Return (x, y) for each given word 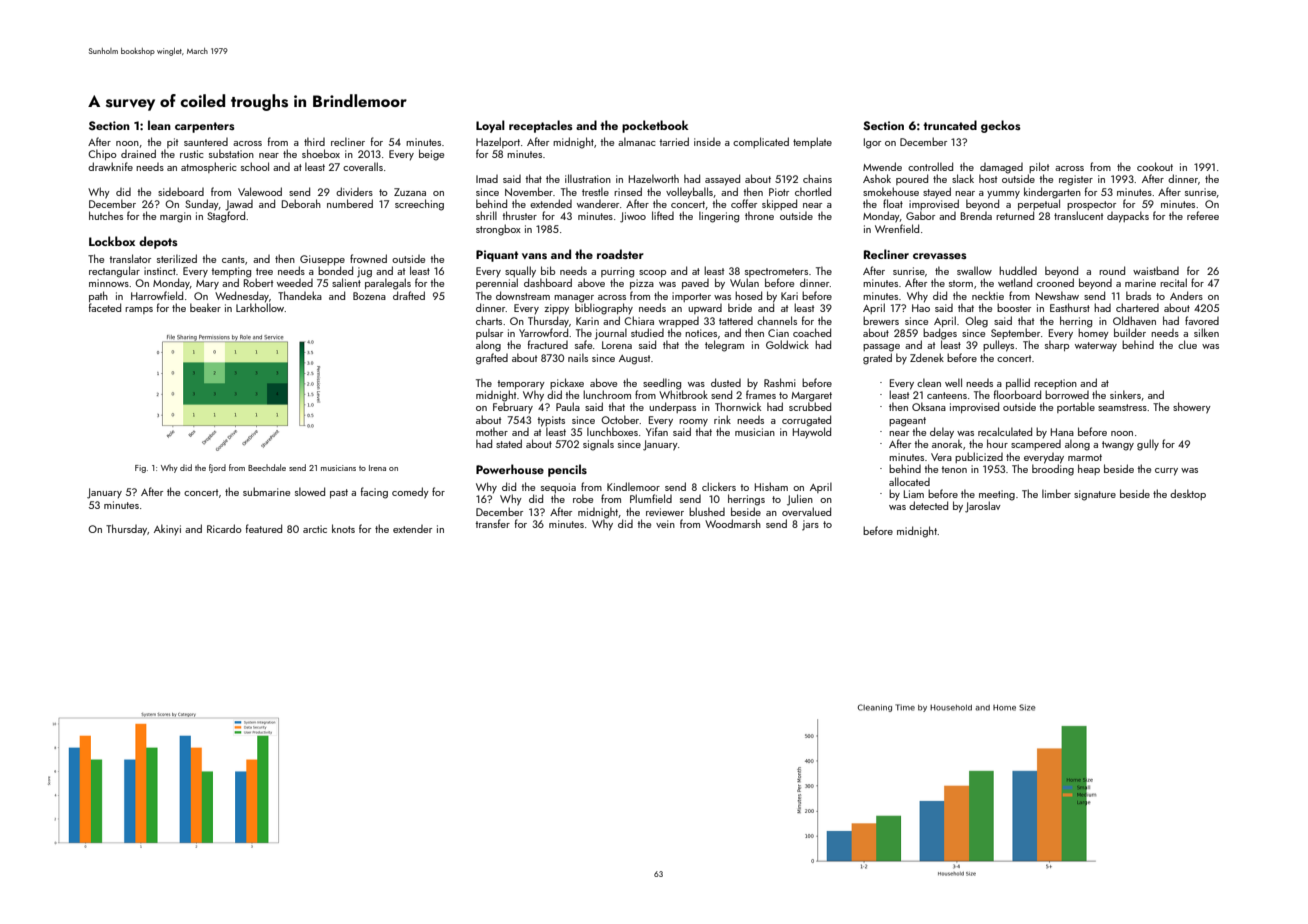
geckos (1001, 126)
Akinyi (167, 529)
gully (1148, 445)
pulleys (998, 346)
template (812, 142)
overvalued (806, 511)
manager (574, 299)
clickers (719, 486)
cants (233, 259)
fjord (217, 468)
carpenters (205, 127)
